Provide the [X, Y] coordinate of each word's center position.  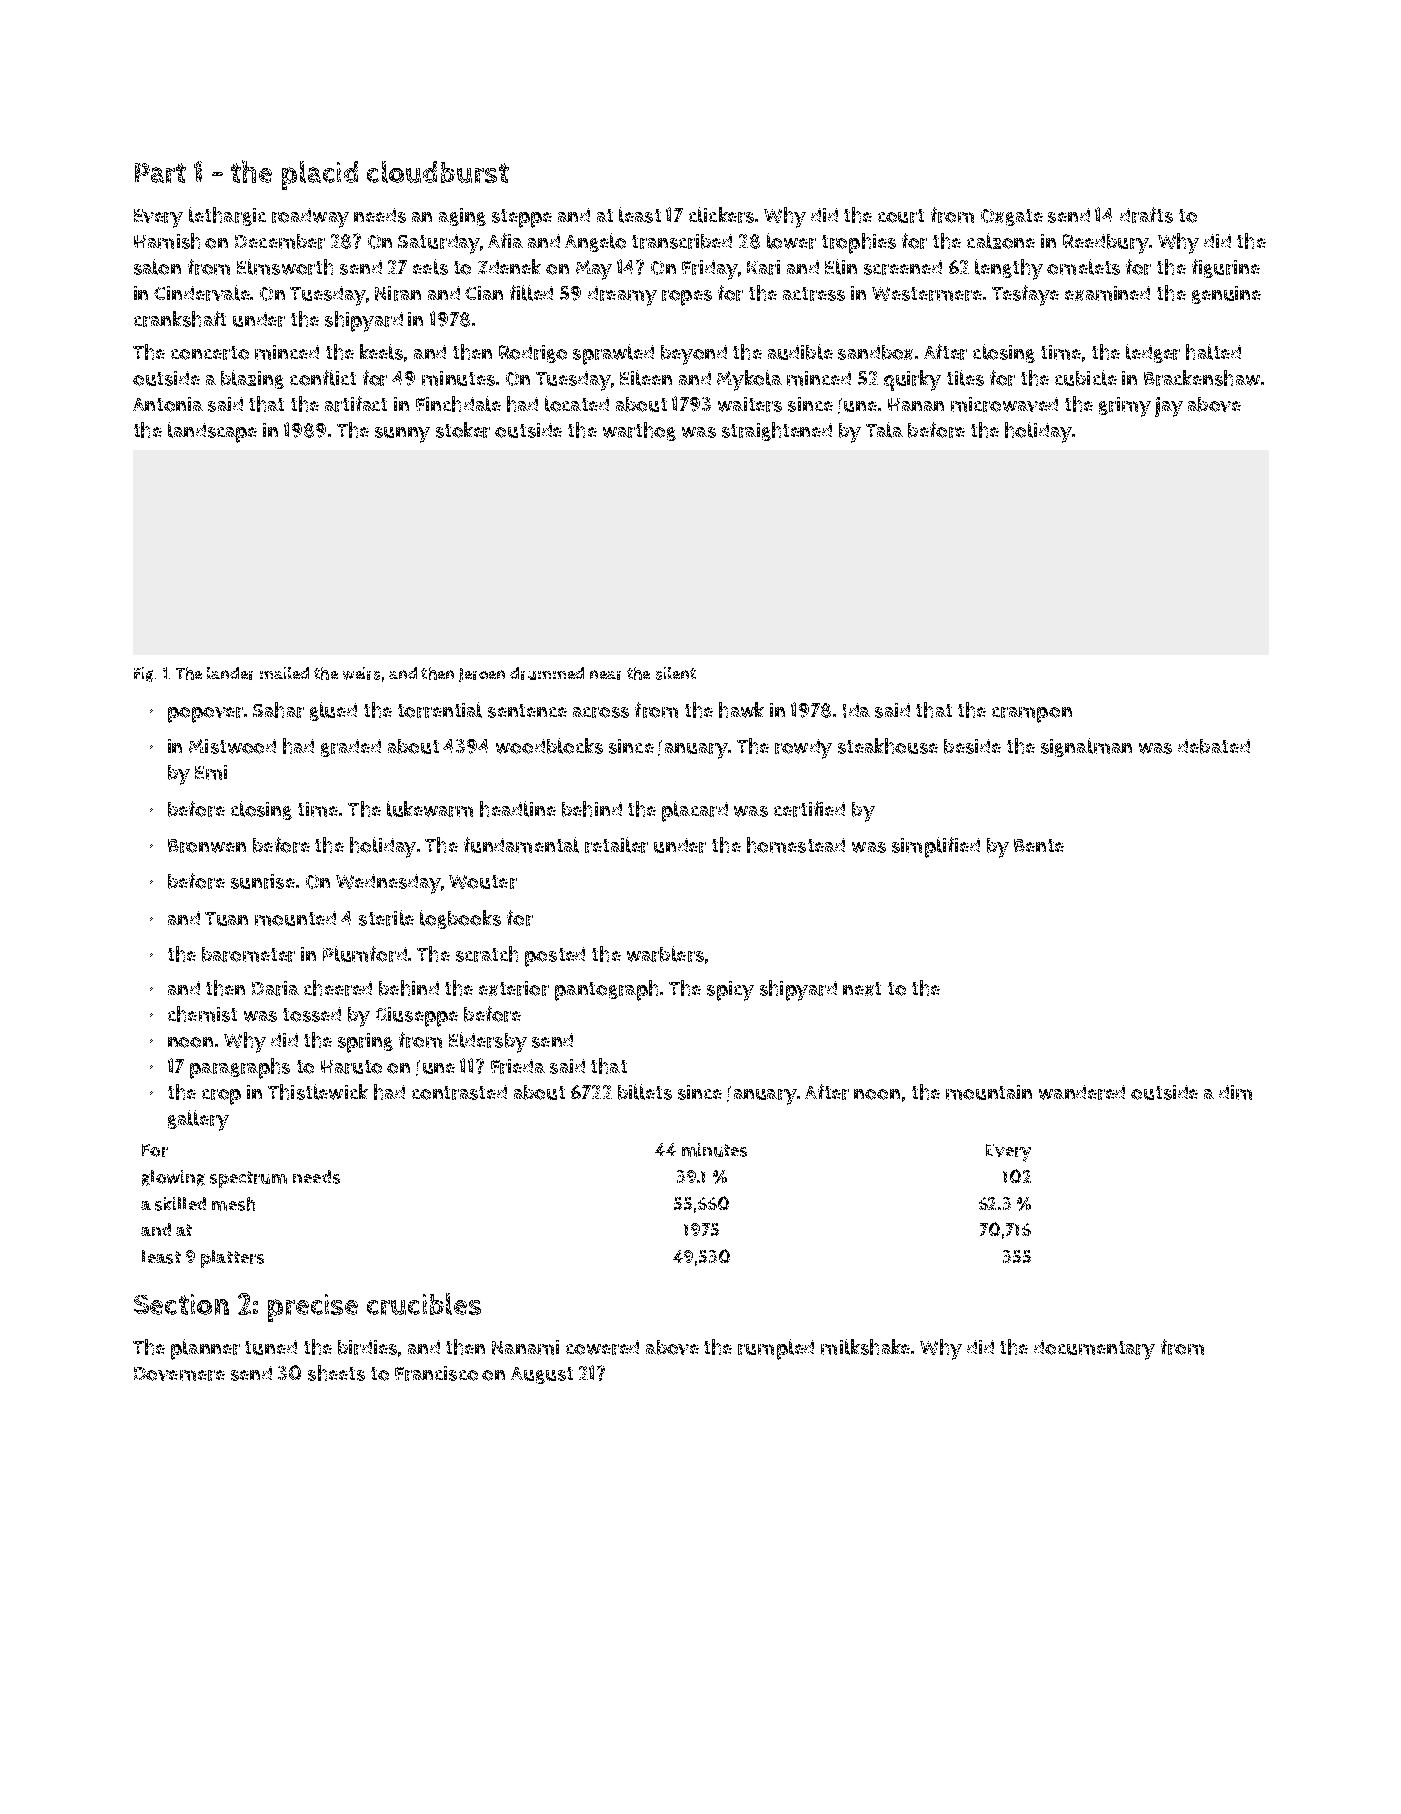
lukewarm [430, 809]
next [862, 989]
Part [160, 173]
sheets [336, 1373]
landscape [212, 432]
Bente [1039, 845]
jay [1169, 407]
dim [1235, 1092]
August [542, 1375]
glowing [173, 1178]
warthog [639, 431]
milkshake [865, 1347]
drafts [1146, 215]
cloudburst [438, 172]
